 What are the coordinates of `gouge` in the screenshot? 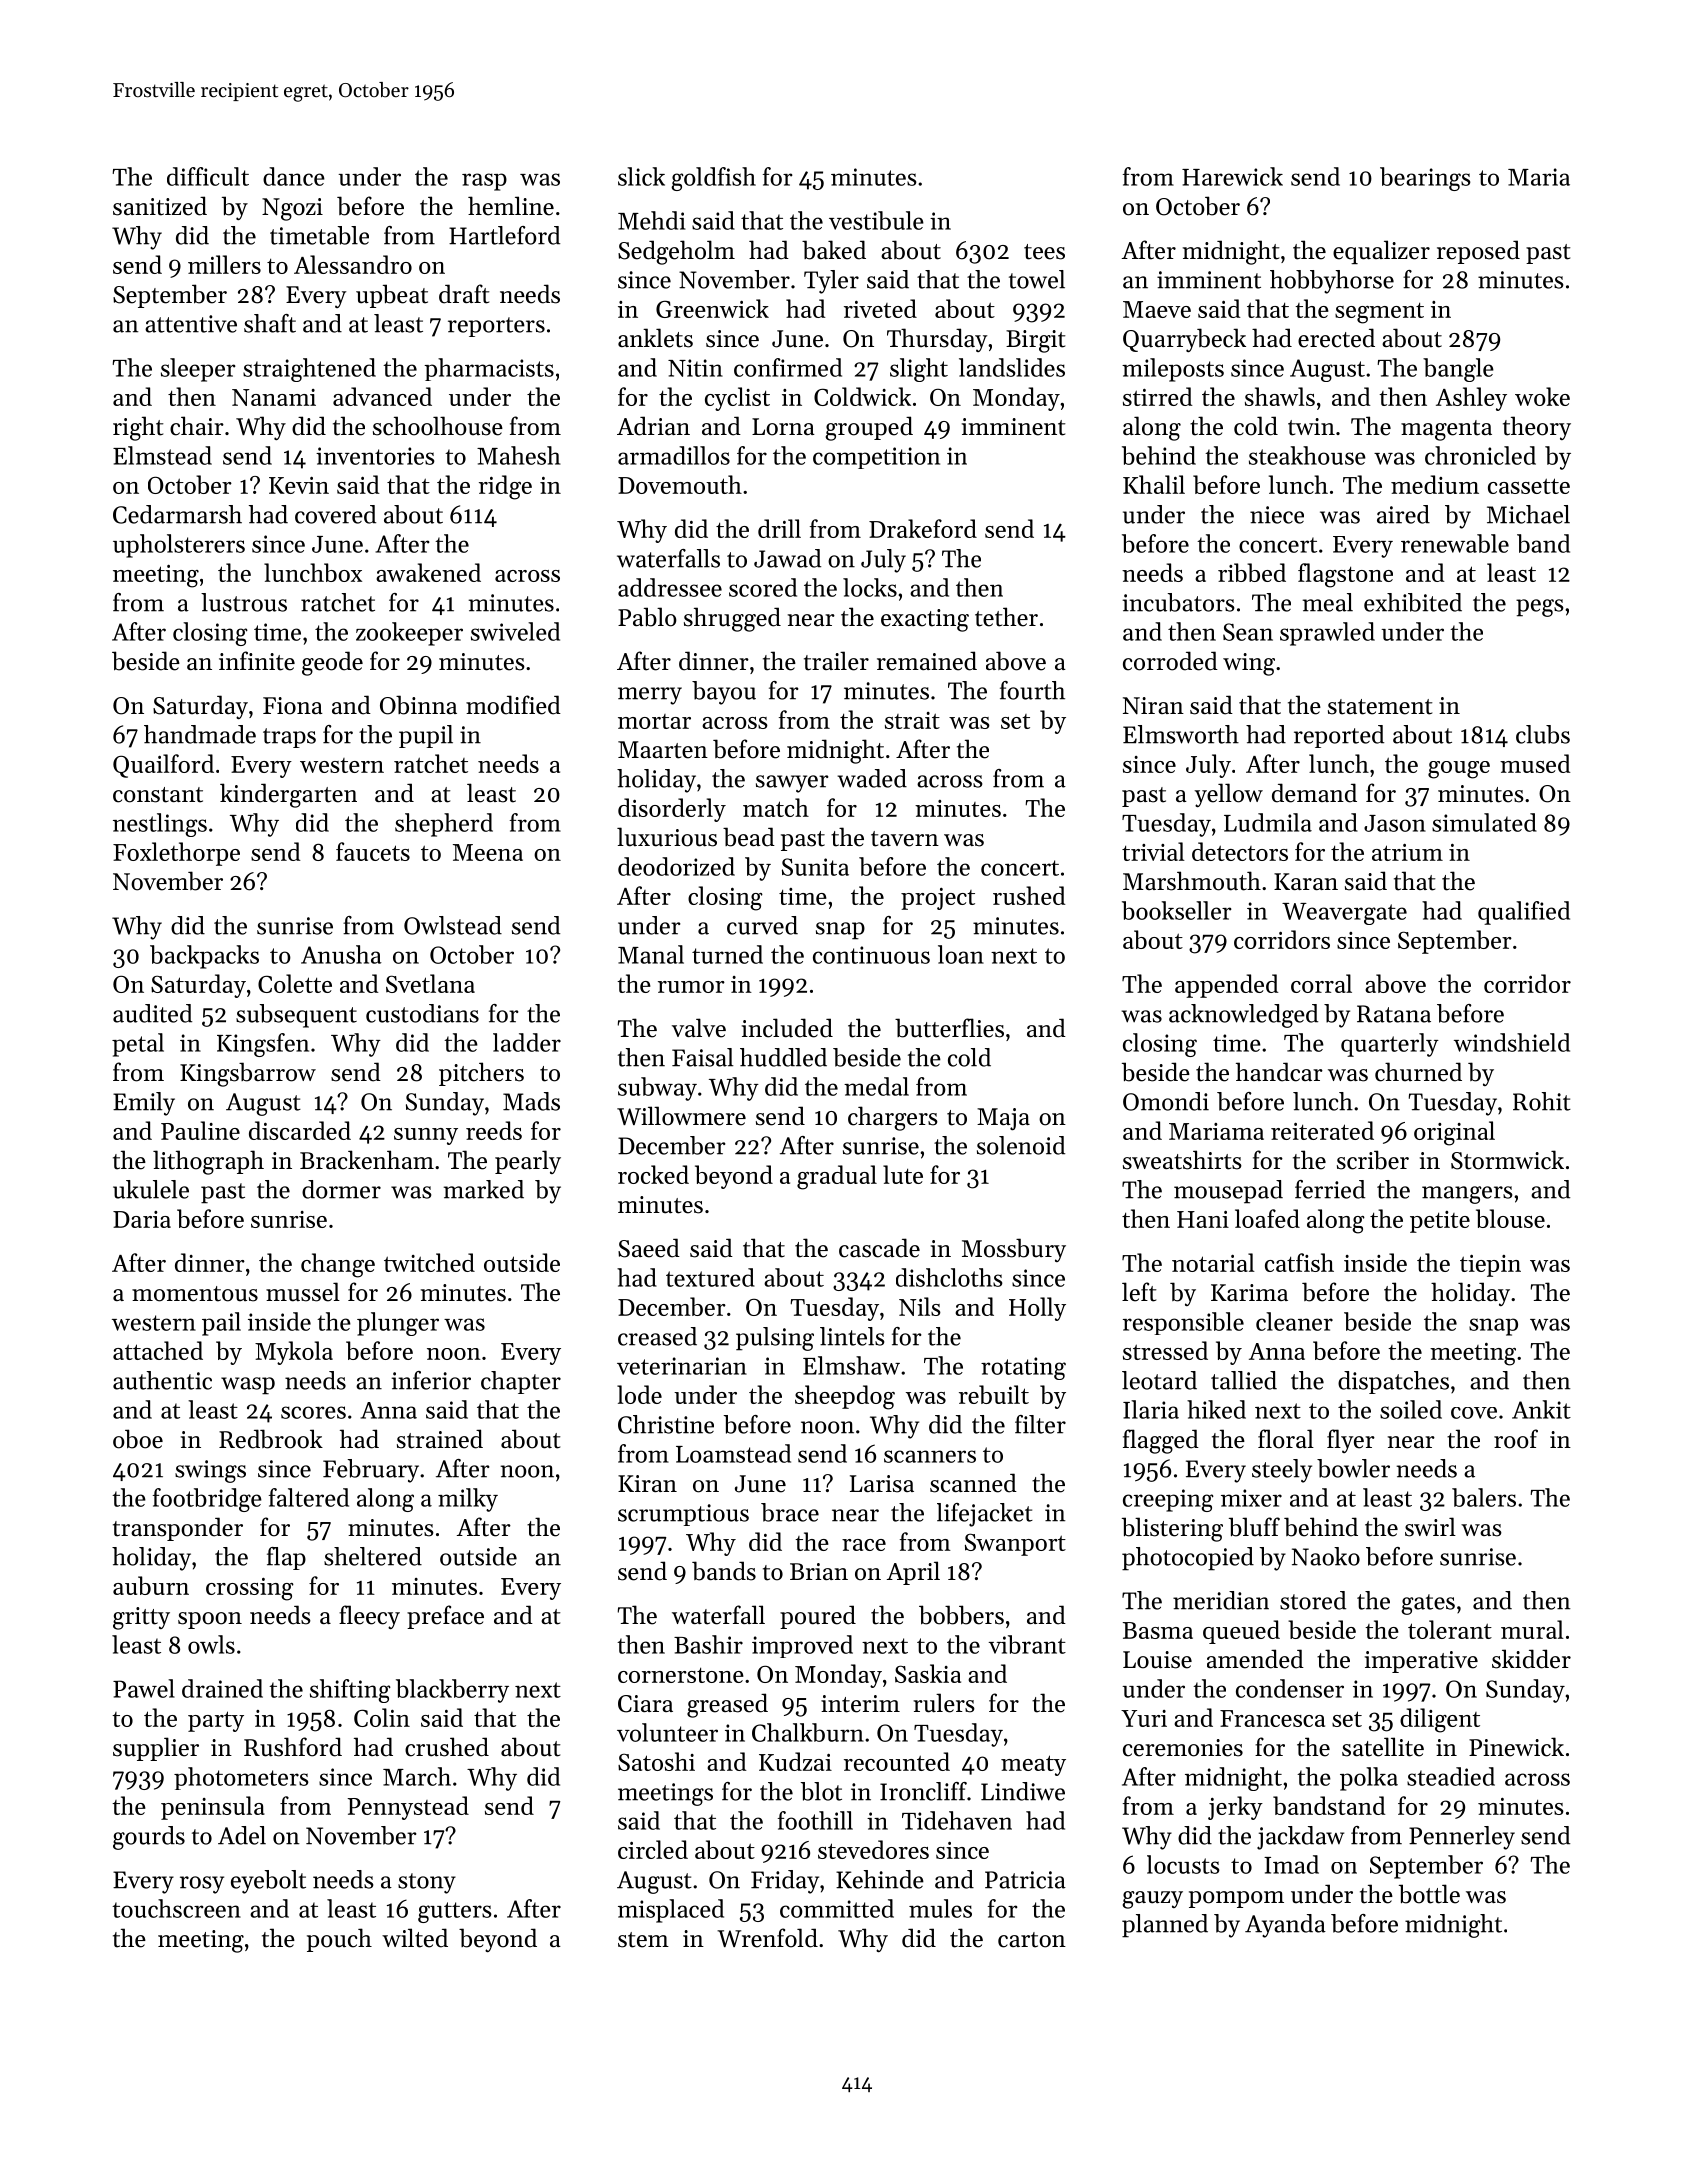 It's located at (1459, 770).
